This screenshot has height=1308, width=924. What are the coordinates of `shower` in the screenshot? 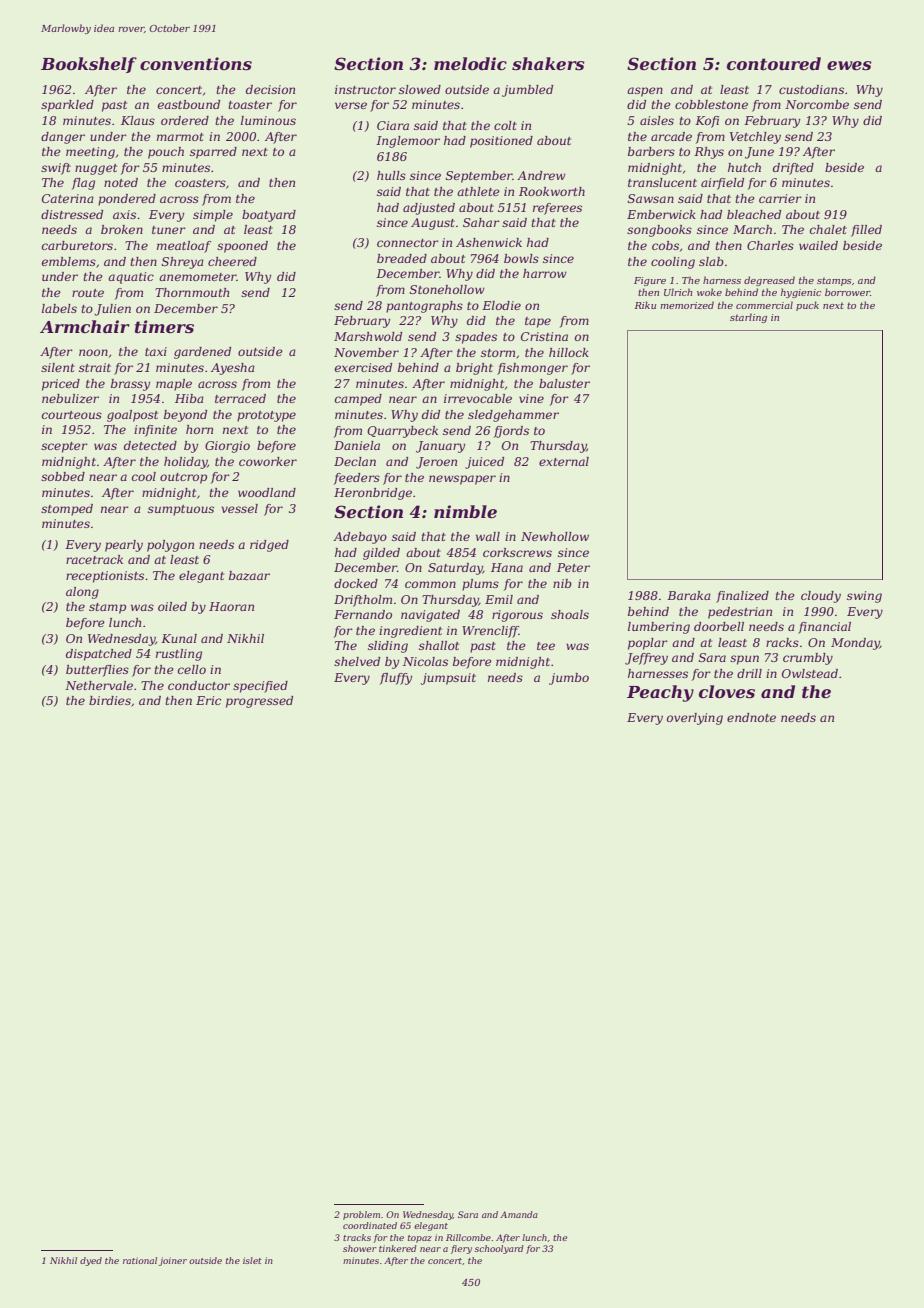 It's located at (360, 1248).
